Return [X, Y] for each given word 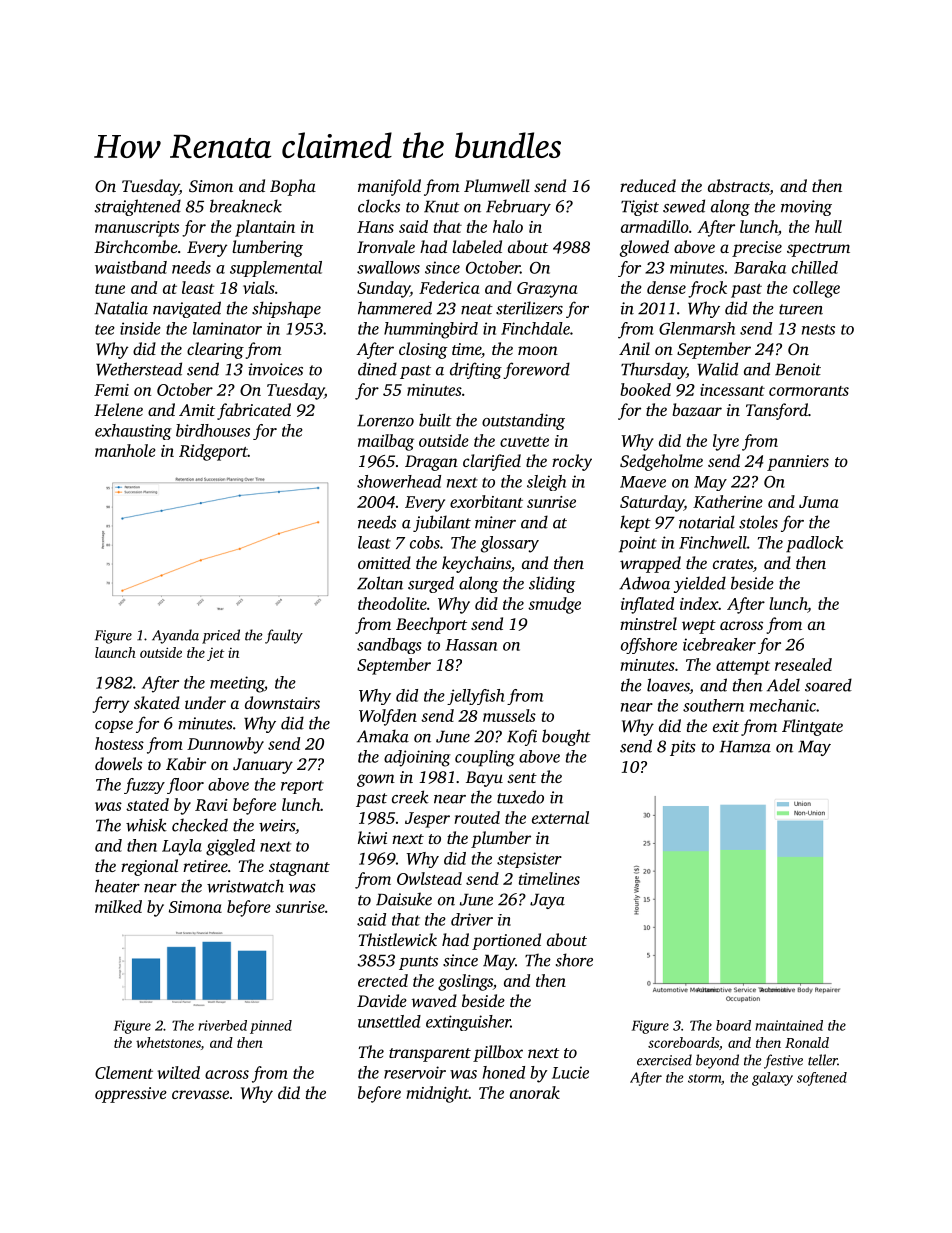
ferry [111, 704]
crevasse [200, 1094]
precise [757, 249]
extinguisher [468, 1023]
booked [645, 389]
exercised [664, 1060]
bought [566, 737]
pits [683, 748]
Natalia [121, 308]
